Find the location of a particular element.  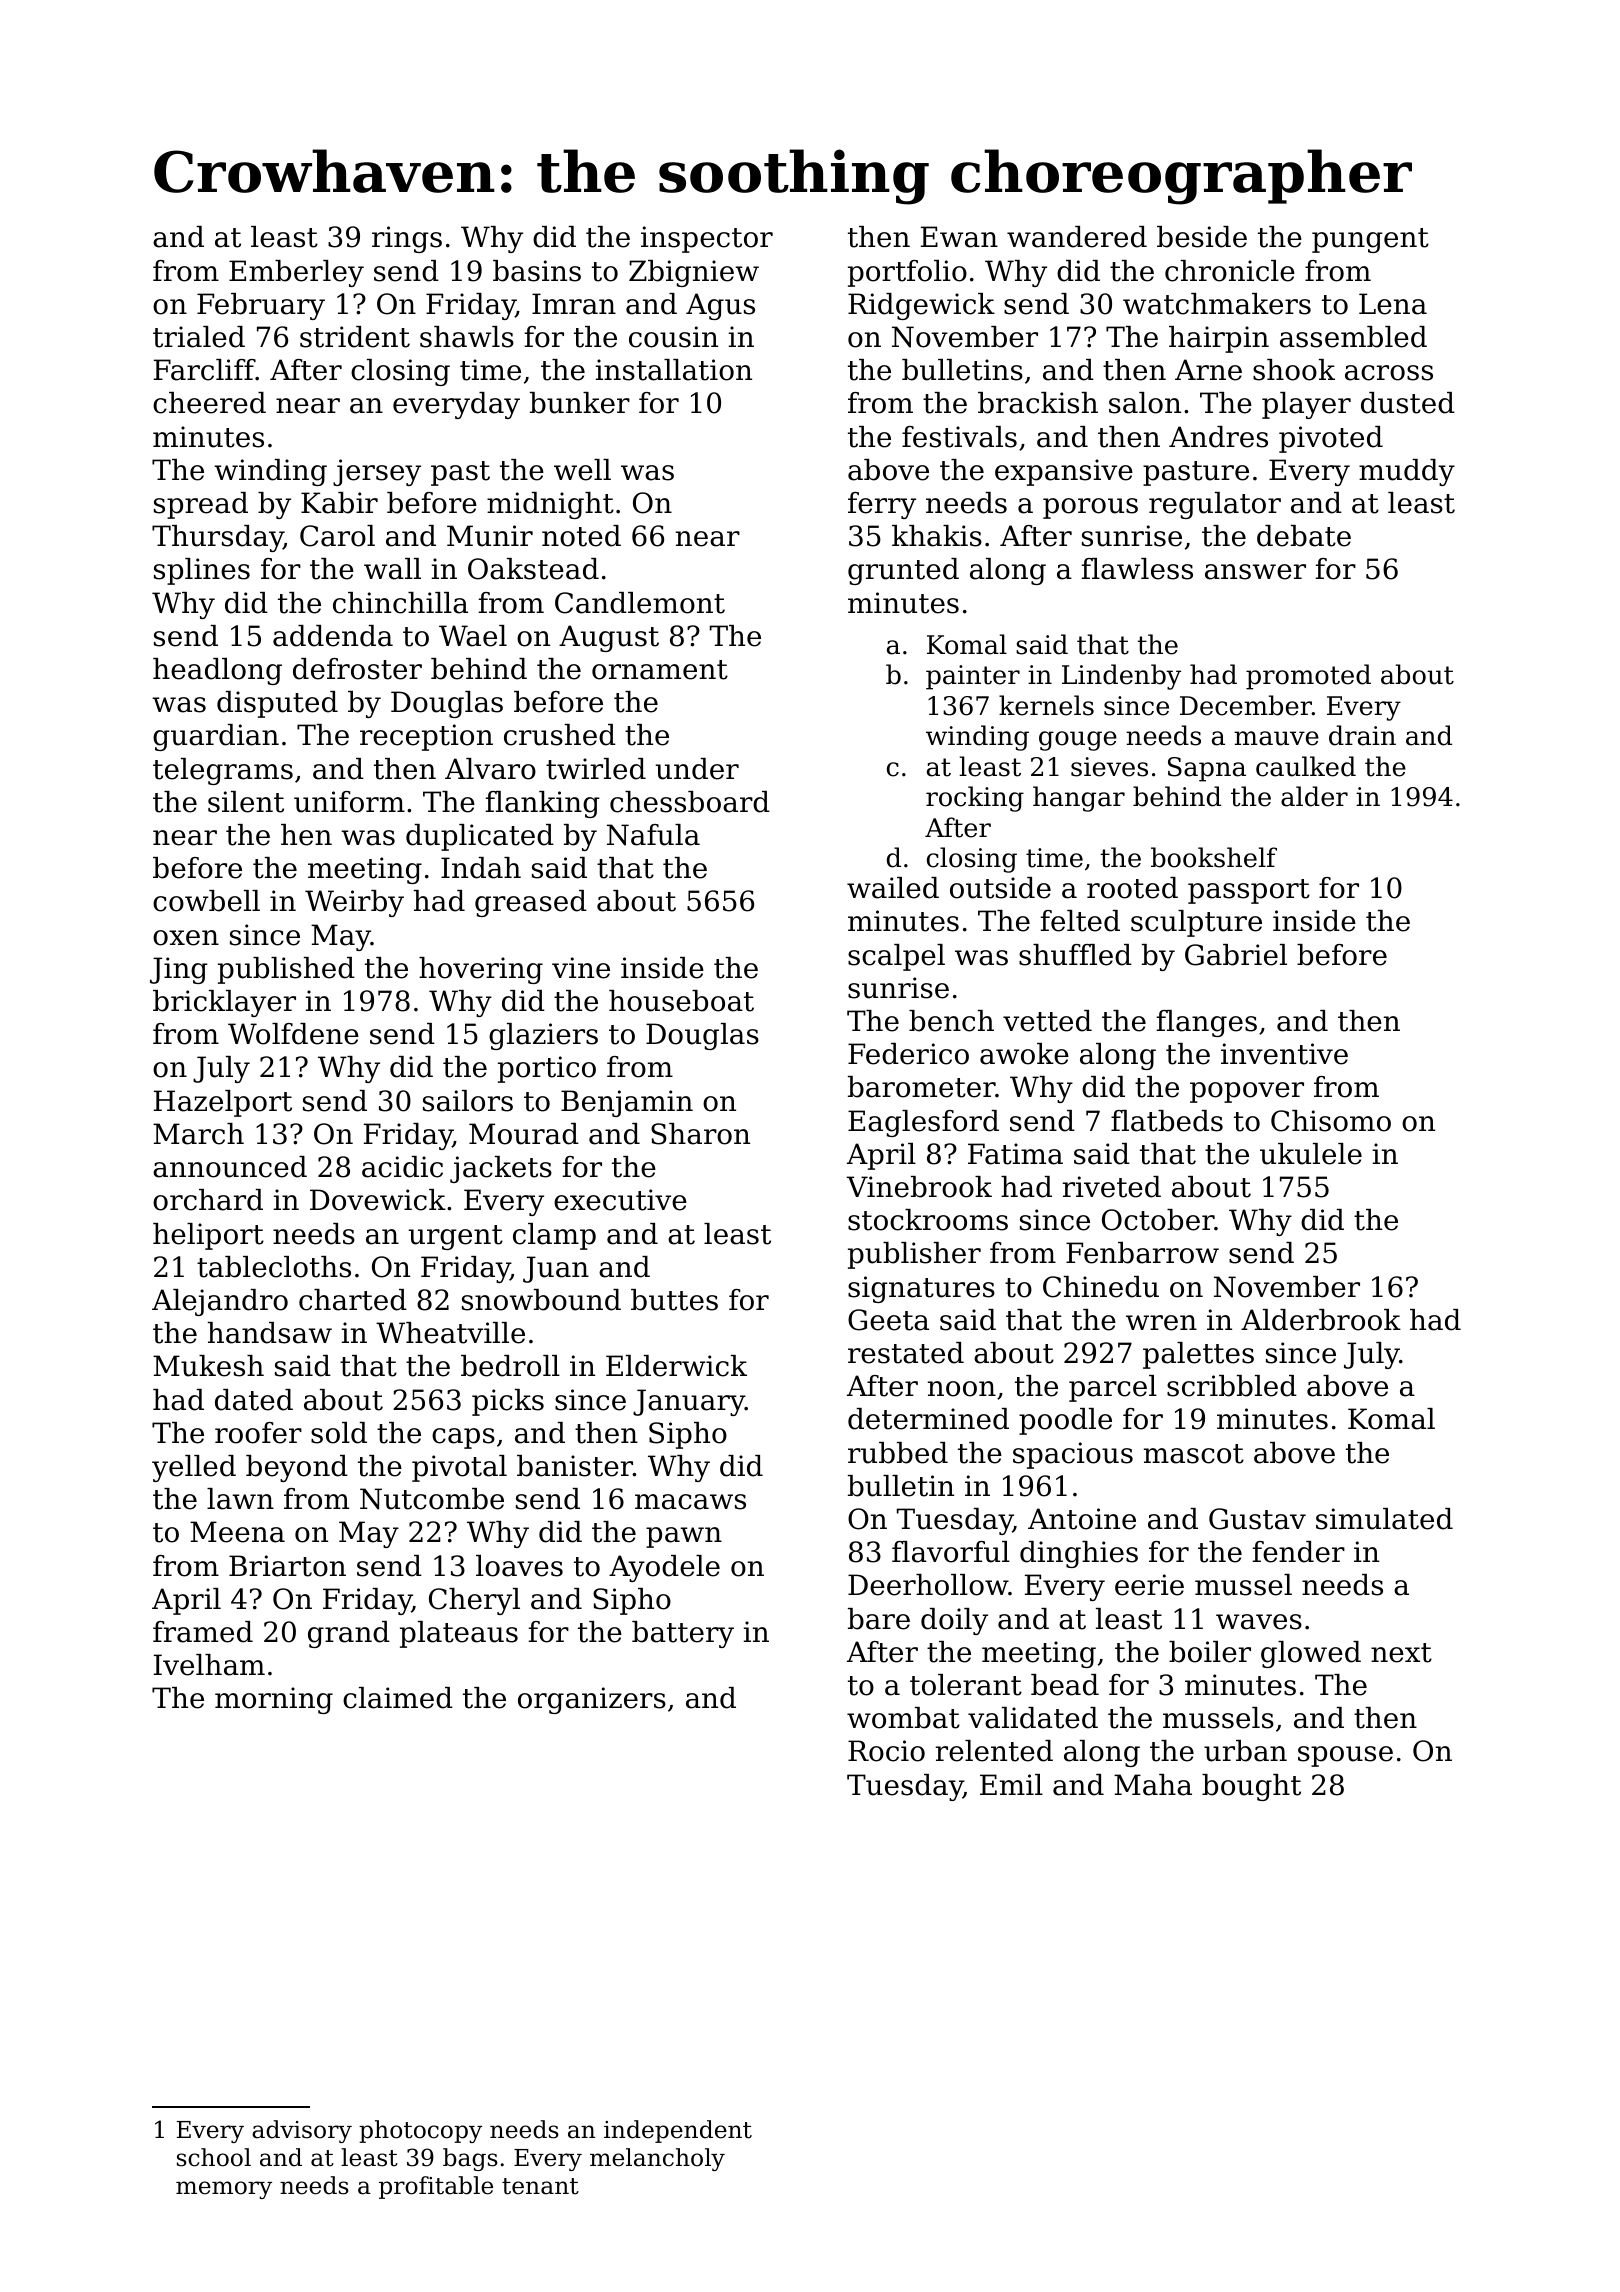

profitable is located at coordinates (436, 2187).
